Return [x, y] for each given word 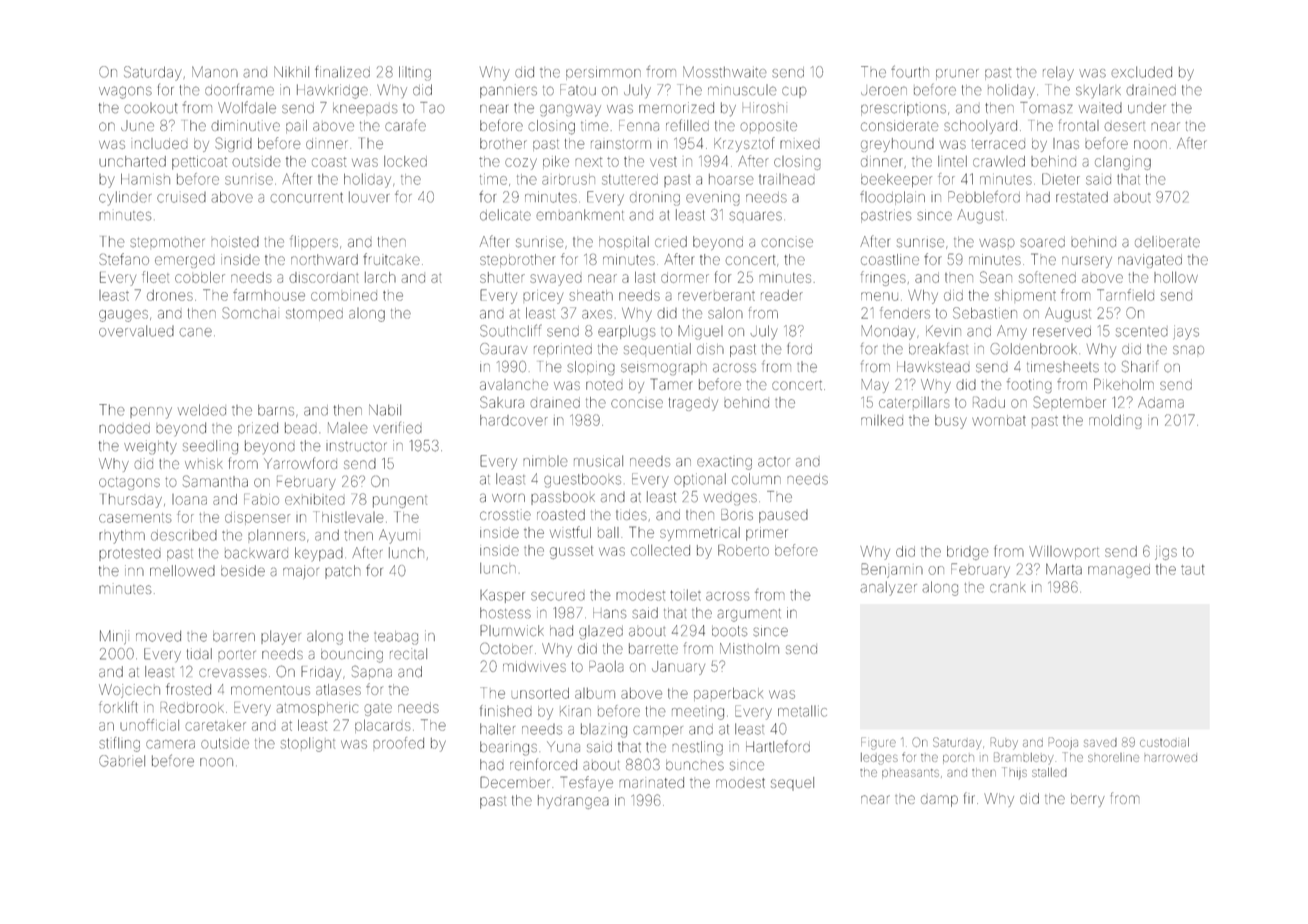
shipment [1025, 295]
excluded [1142, 72]
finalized [342, 72]
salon [725, 313]
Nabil [385, 410]
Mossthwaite [724, 72]
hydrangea [573, 802]
